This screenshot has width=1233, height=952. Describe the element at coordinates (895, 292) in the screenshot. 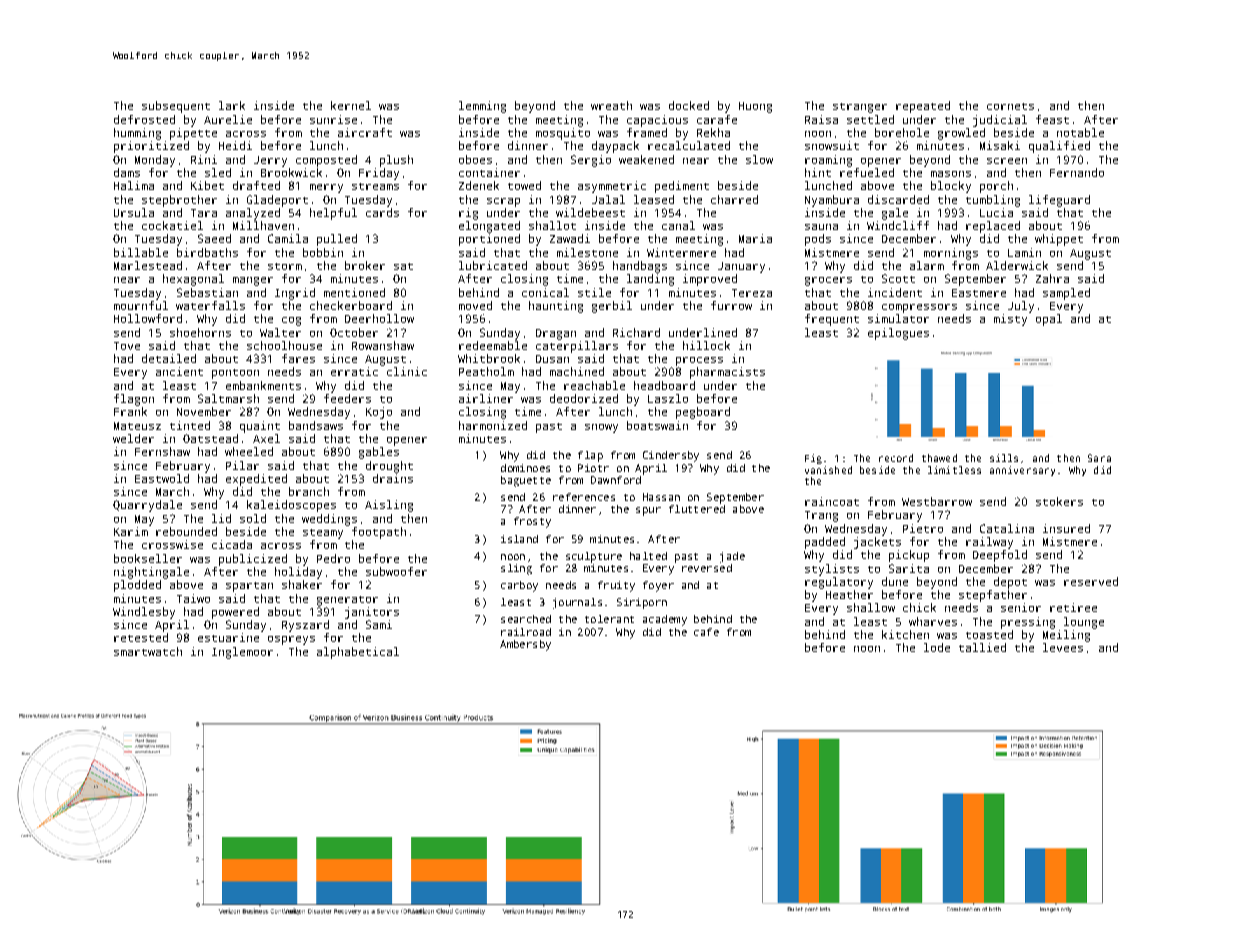

I see `incident` at that location.
